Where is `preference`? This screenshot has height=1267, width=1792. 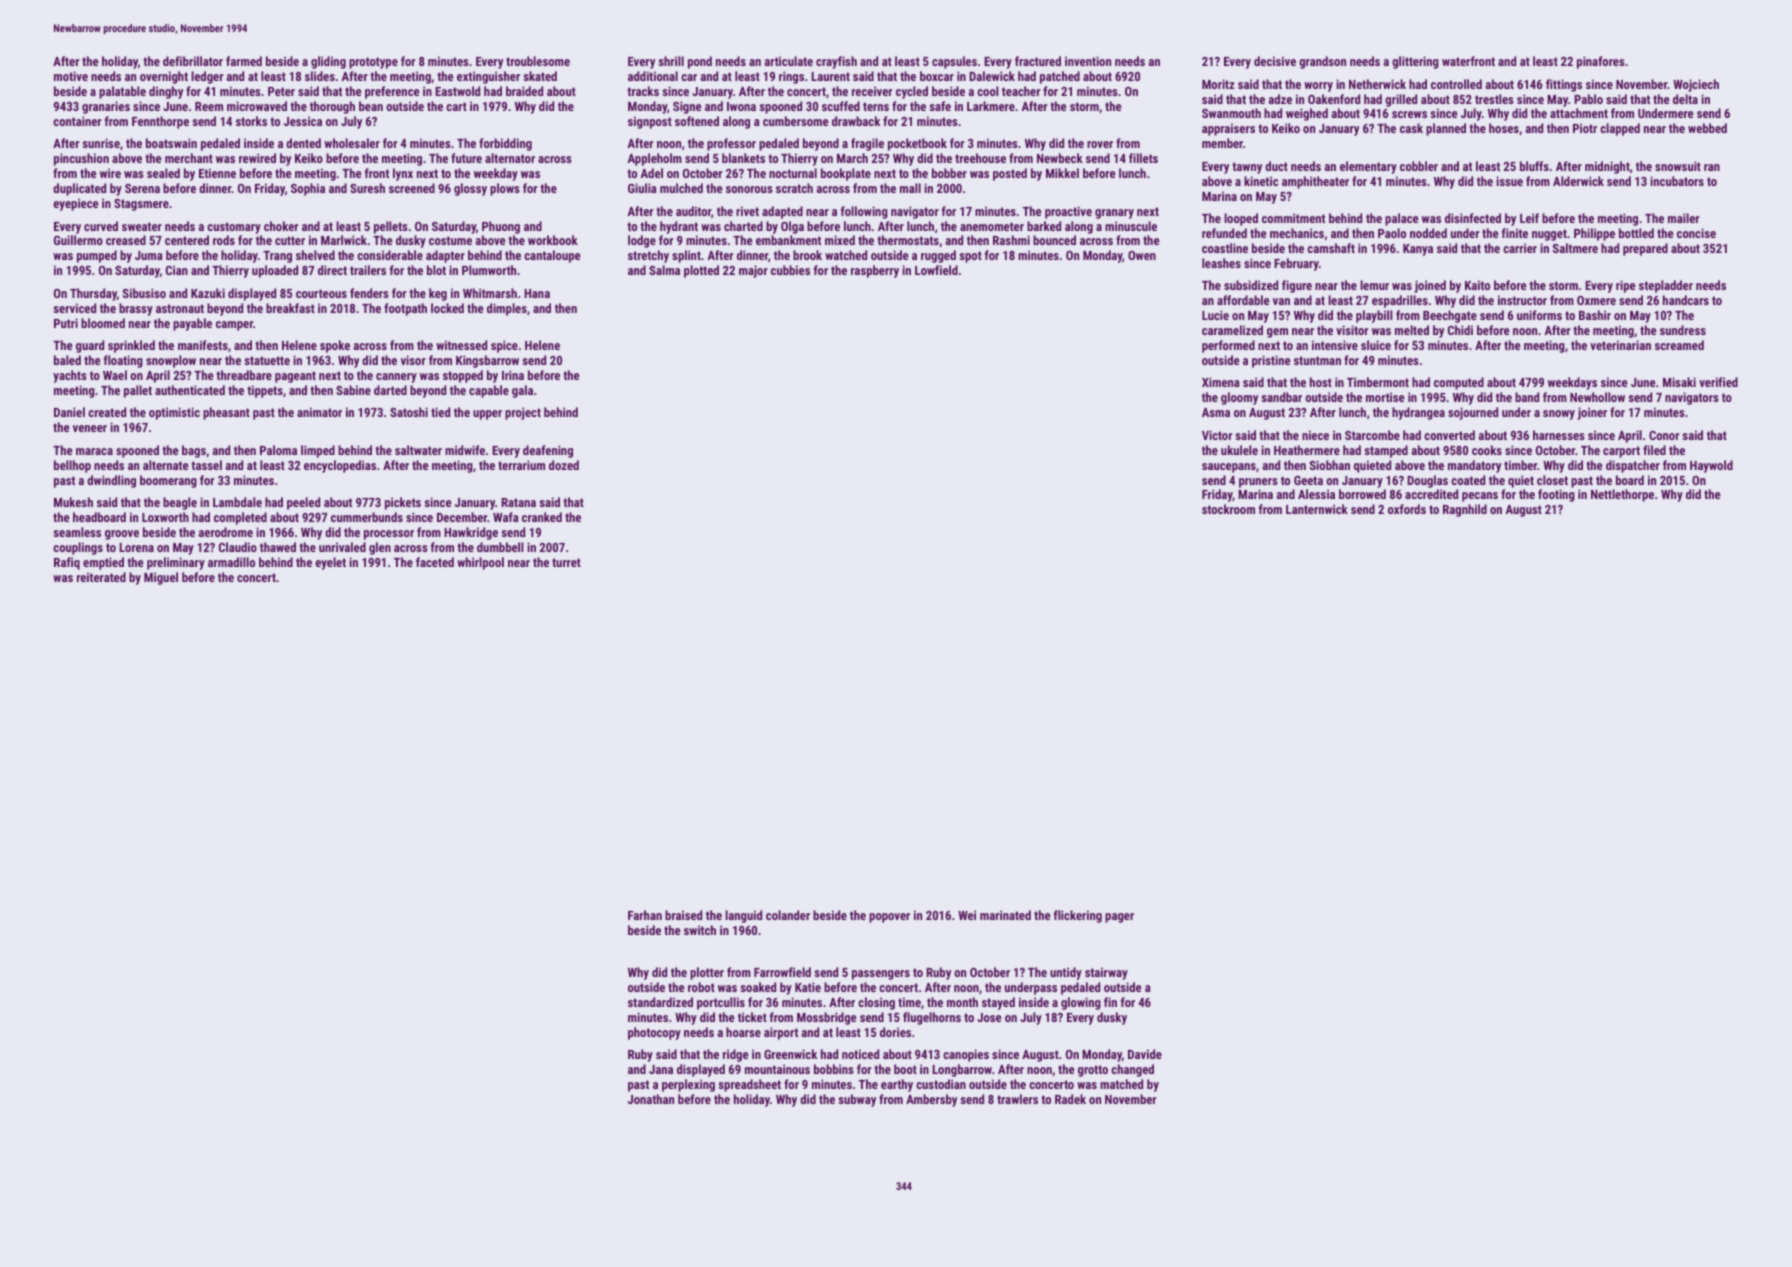 preference is located at coordinates (392, 92).
